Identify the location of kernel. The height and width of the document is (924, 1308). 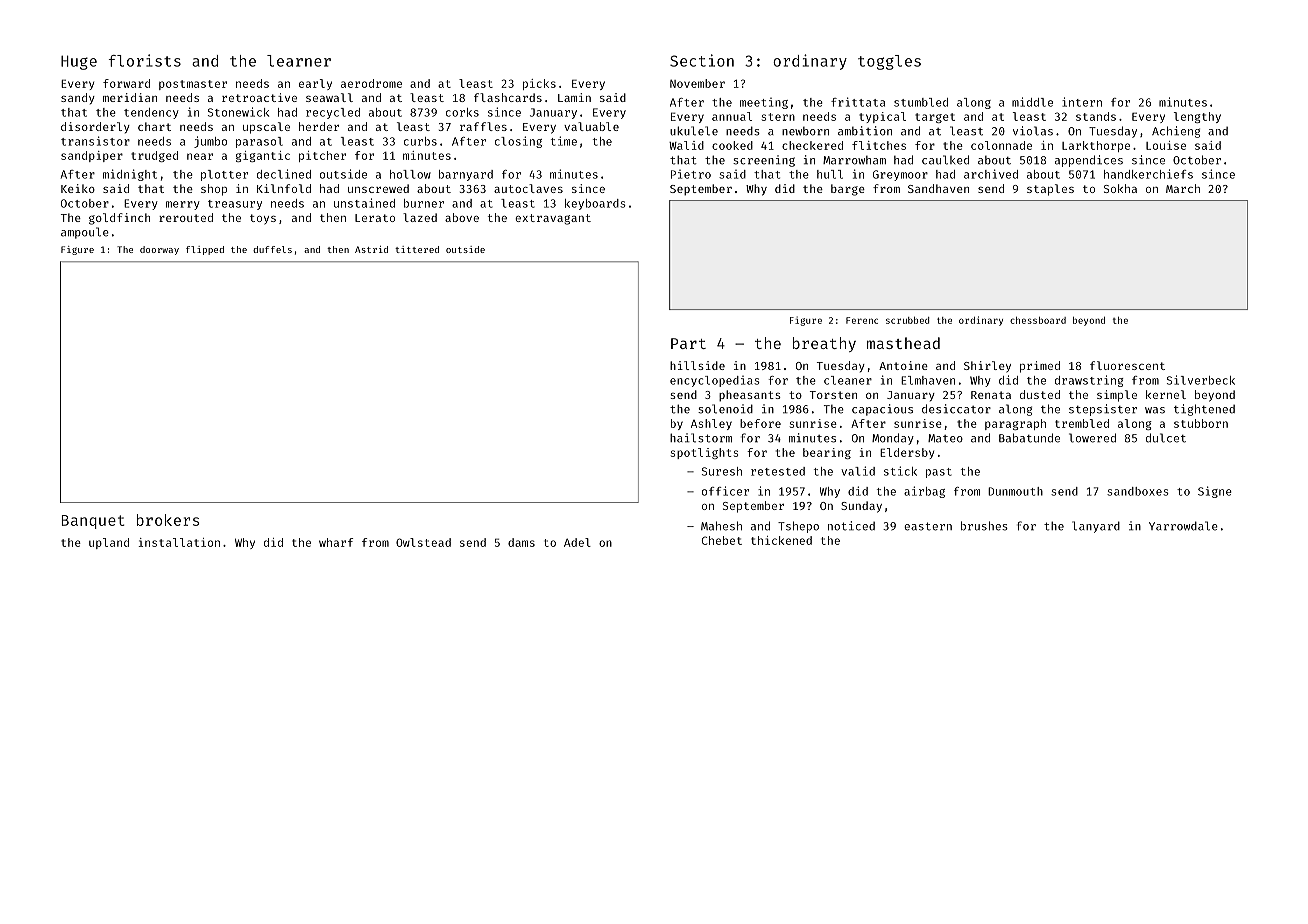
(1166, 394).
